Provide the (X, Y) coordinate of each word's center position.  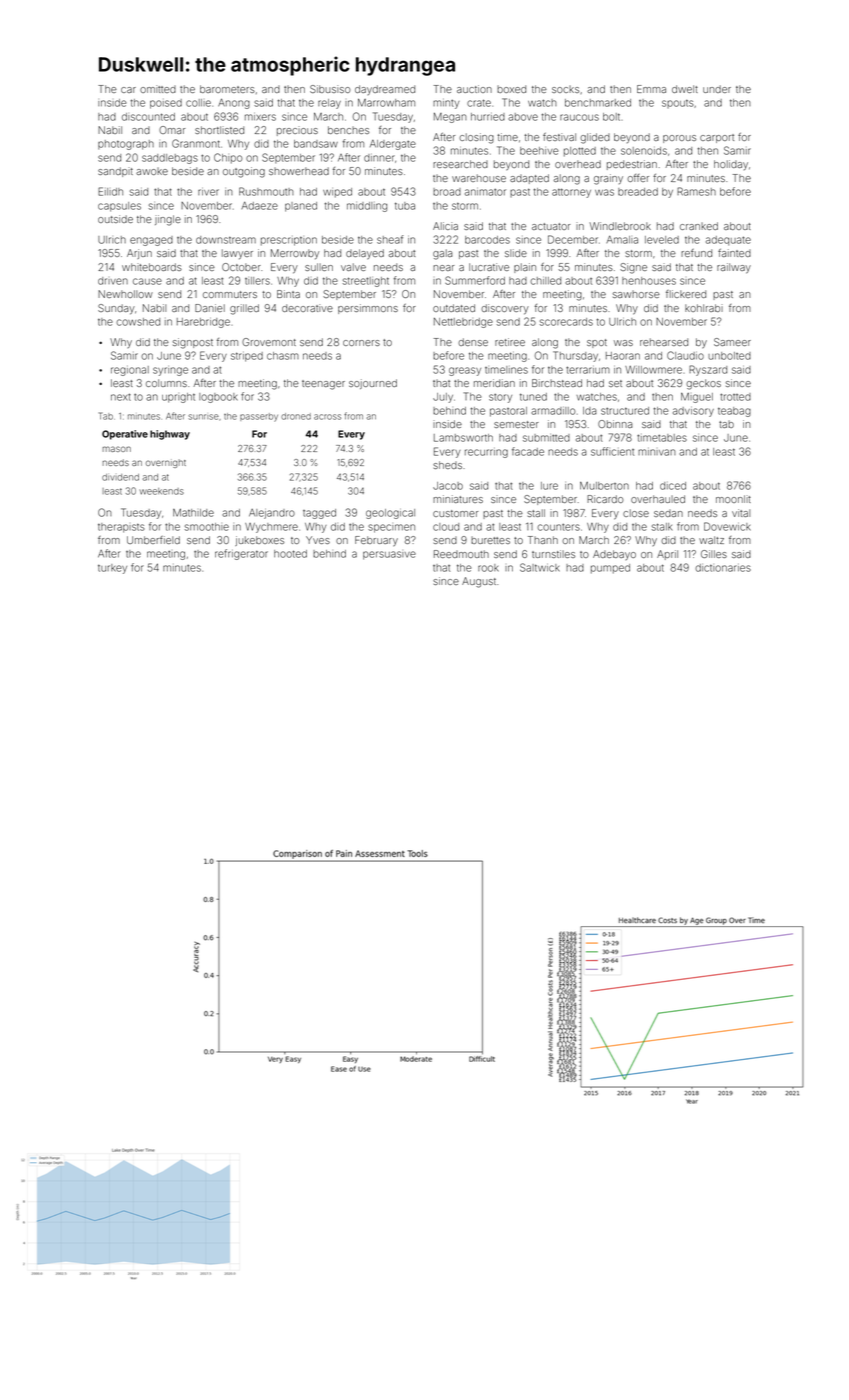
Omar (172, 130)
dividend (120, 477)
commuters (230, 294)
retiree (510, 342)
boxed (511, 89)
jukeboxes (259, 541)
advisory (693, 412)
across (327, 417)
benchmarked (598, 103)
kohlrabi (704, 308)
